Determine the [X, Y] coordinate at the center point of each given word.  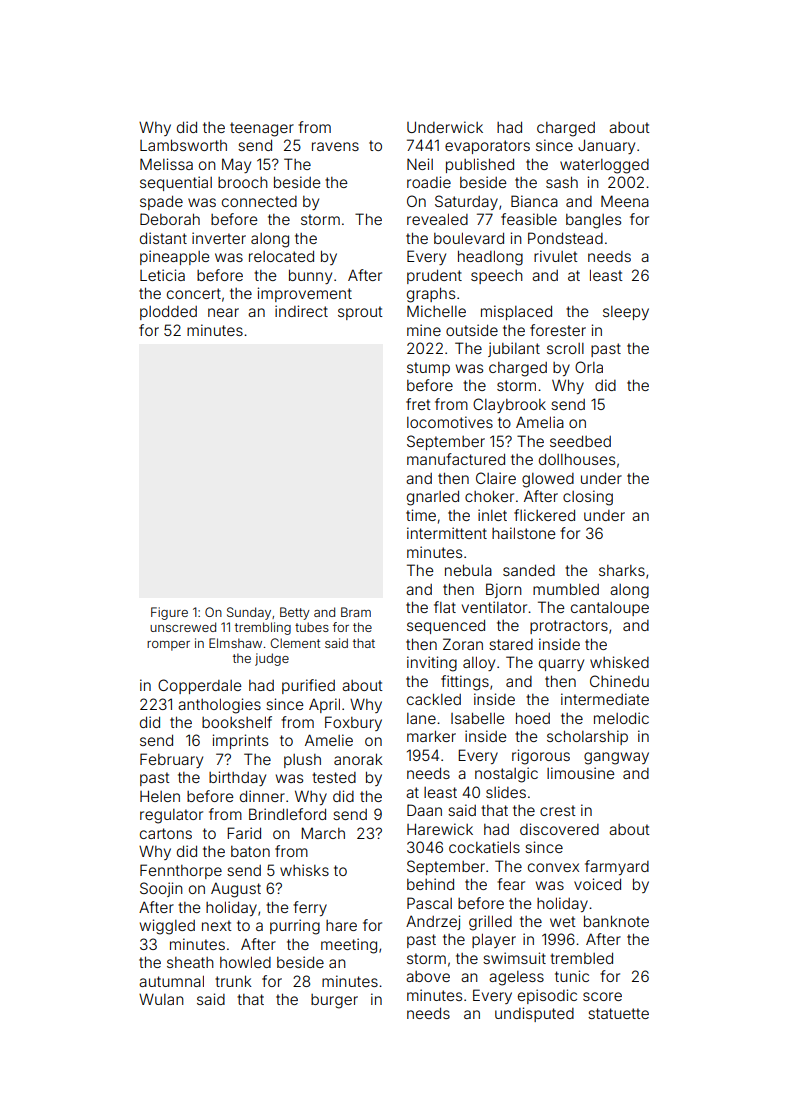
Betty [295, 613]
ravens [335, 146]
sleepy [626, 313]
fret [418, 404]
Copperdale [199, 686]
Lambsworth [183, 145]
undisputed [534, 1014]
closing [588, 498]
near [223, 312]
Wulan [161, 999]
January [606, 146]
